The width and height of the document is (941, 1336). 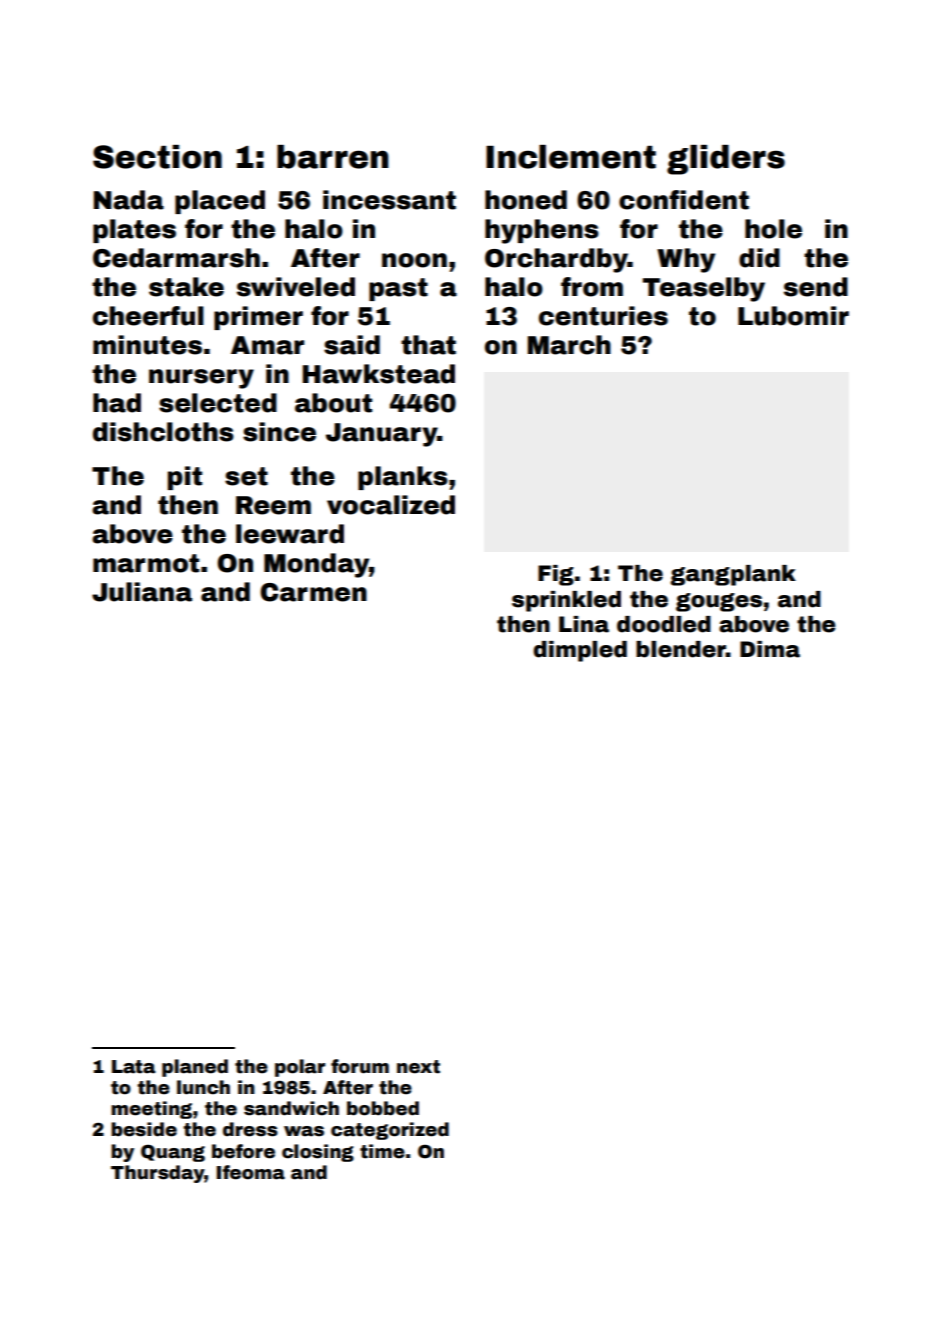 I want to click on selected, so click(x=218, y=403).
